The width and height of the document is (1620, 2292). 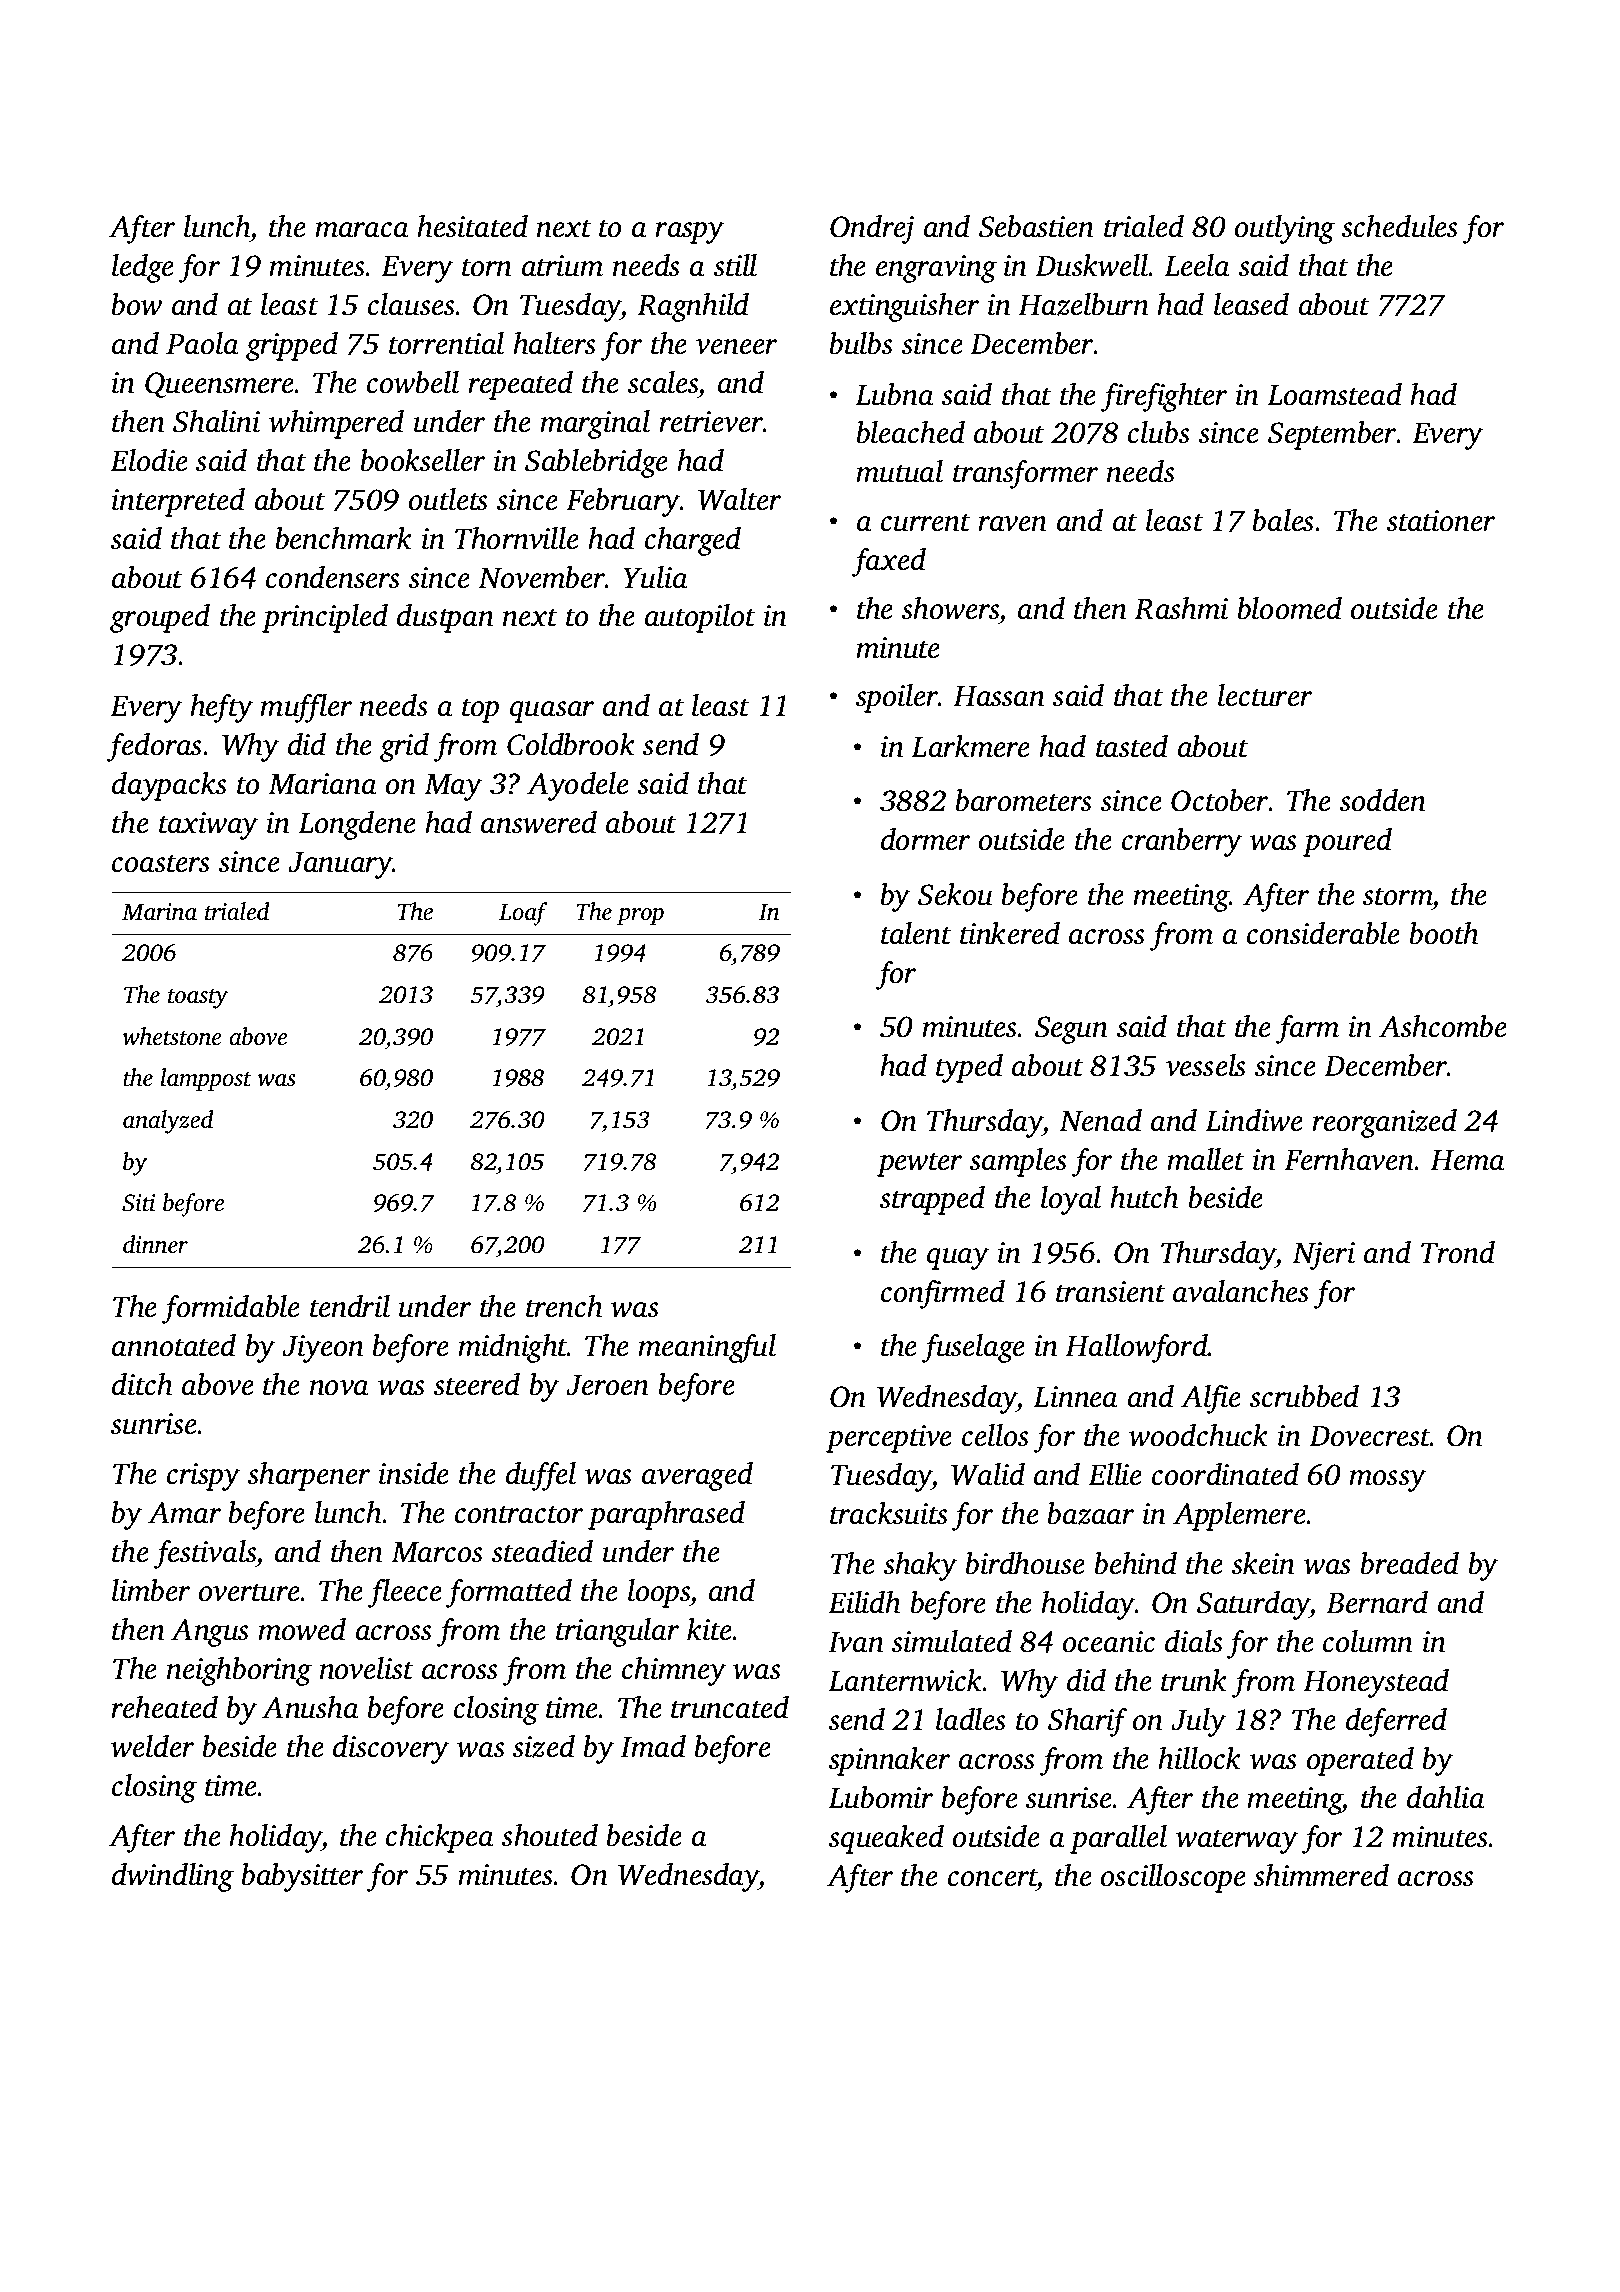 What do you see at coordinates (1397, 896) in the document?
I see `storm` at bounding box center [1397, 896].
